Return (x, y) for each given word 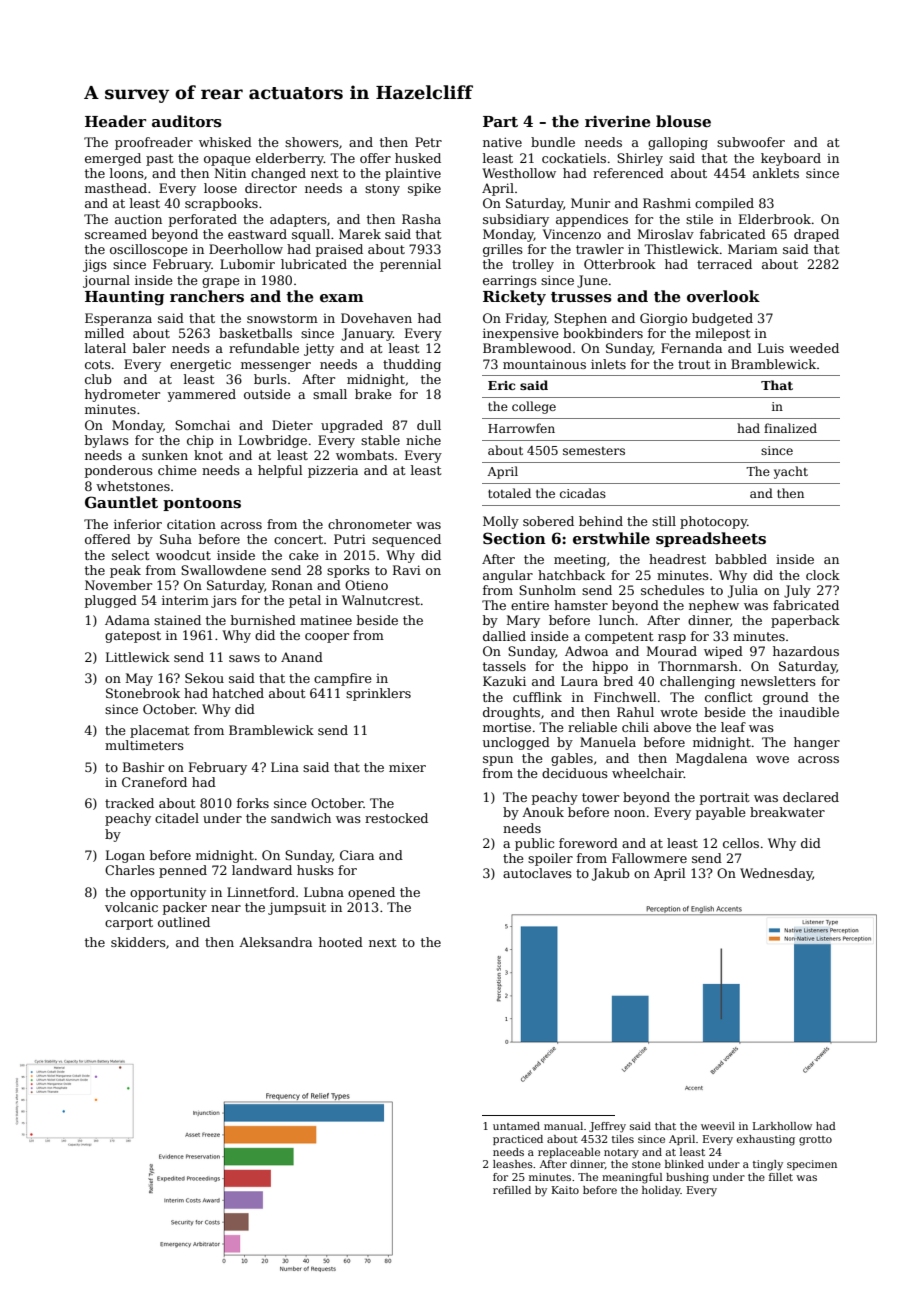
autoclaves (537, 873)
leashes (513, 1164)
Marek (360, 234)
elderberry (290, 159)
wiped (723, 652)
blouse (683, 121)
